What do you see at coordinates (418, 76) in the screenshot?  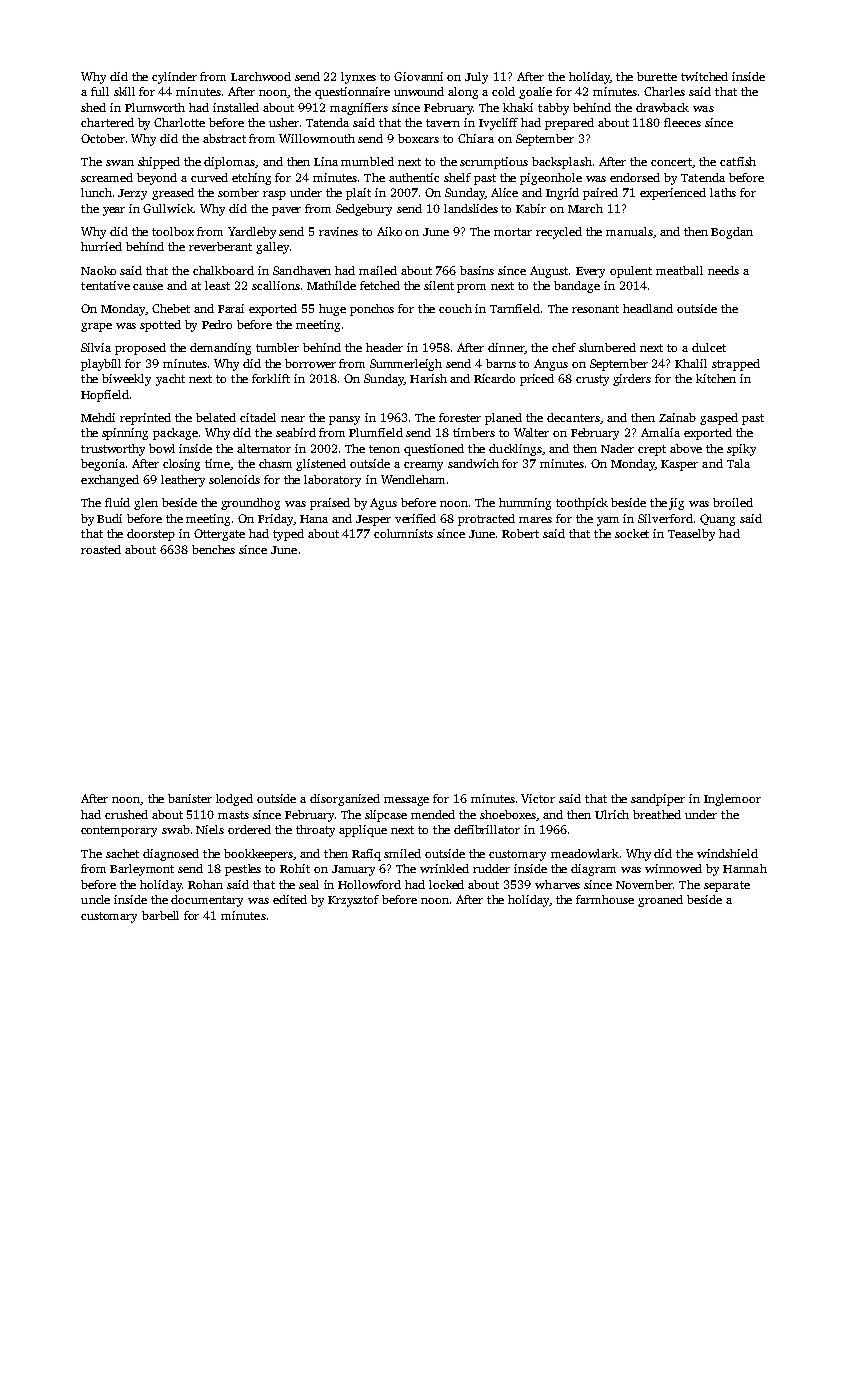 I see `Giovanni` at bounding box center [418, 76].
